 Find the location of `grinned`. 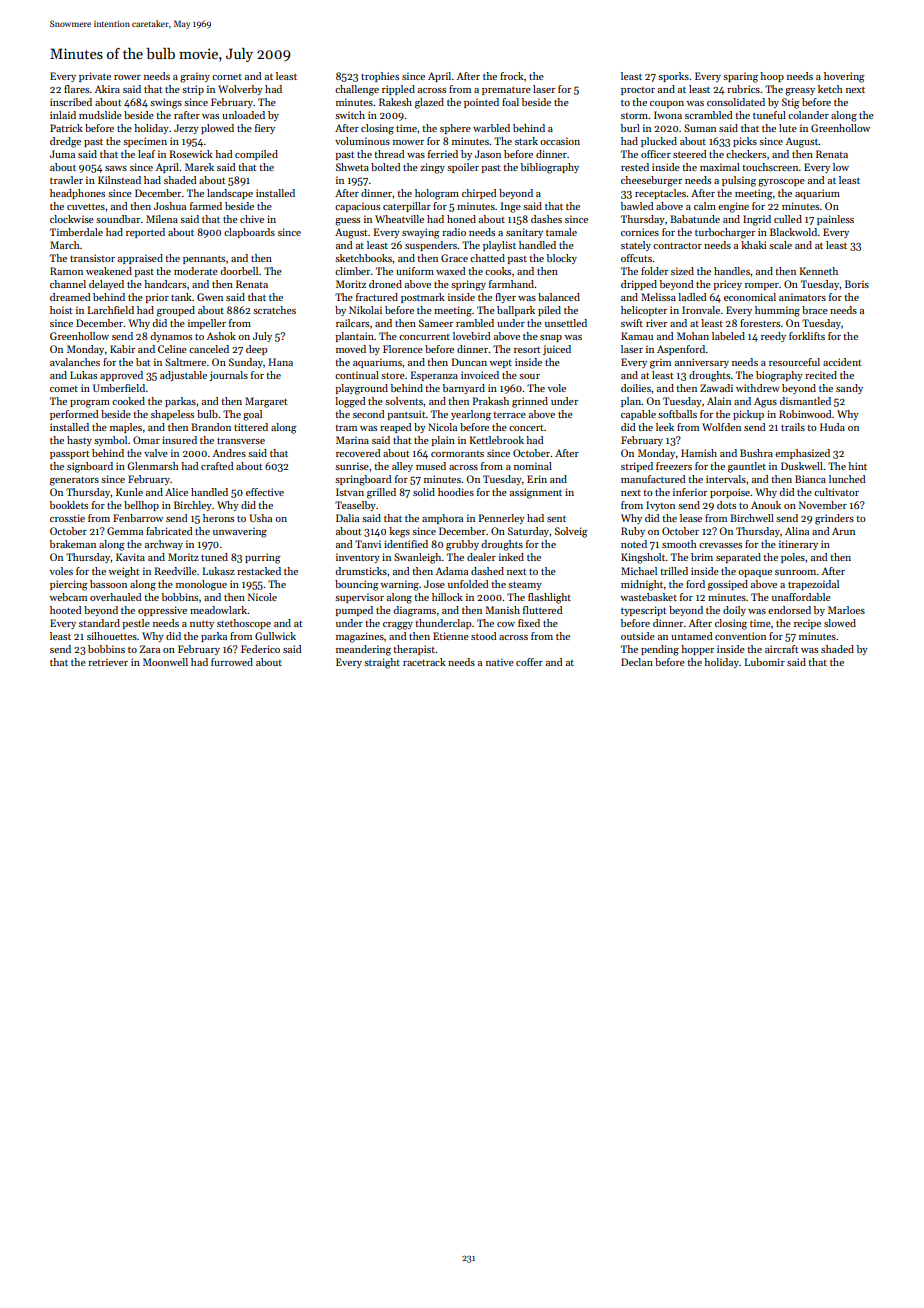

grinned is located at coordinates (530, 402).
